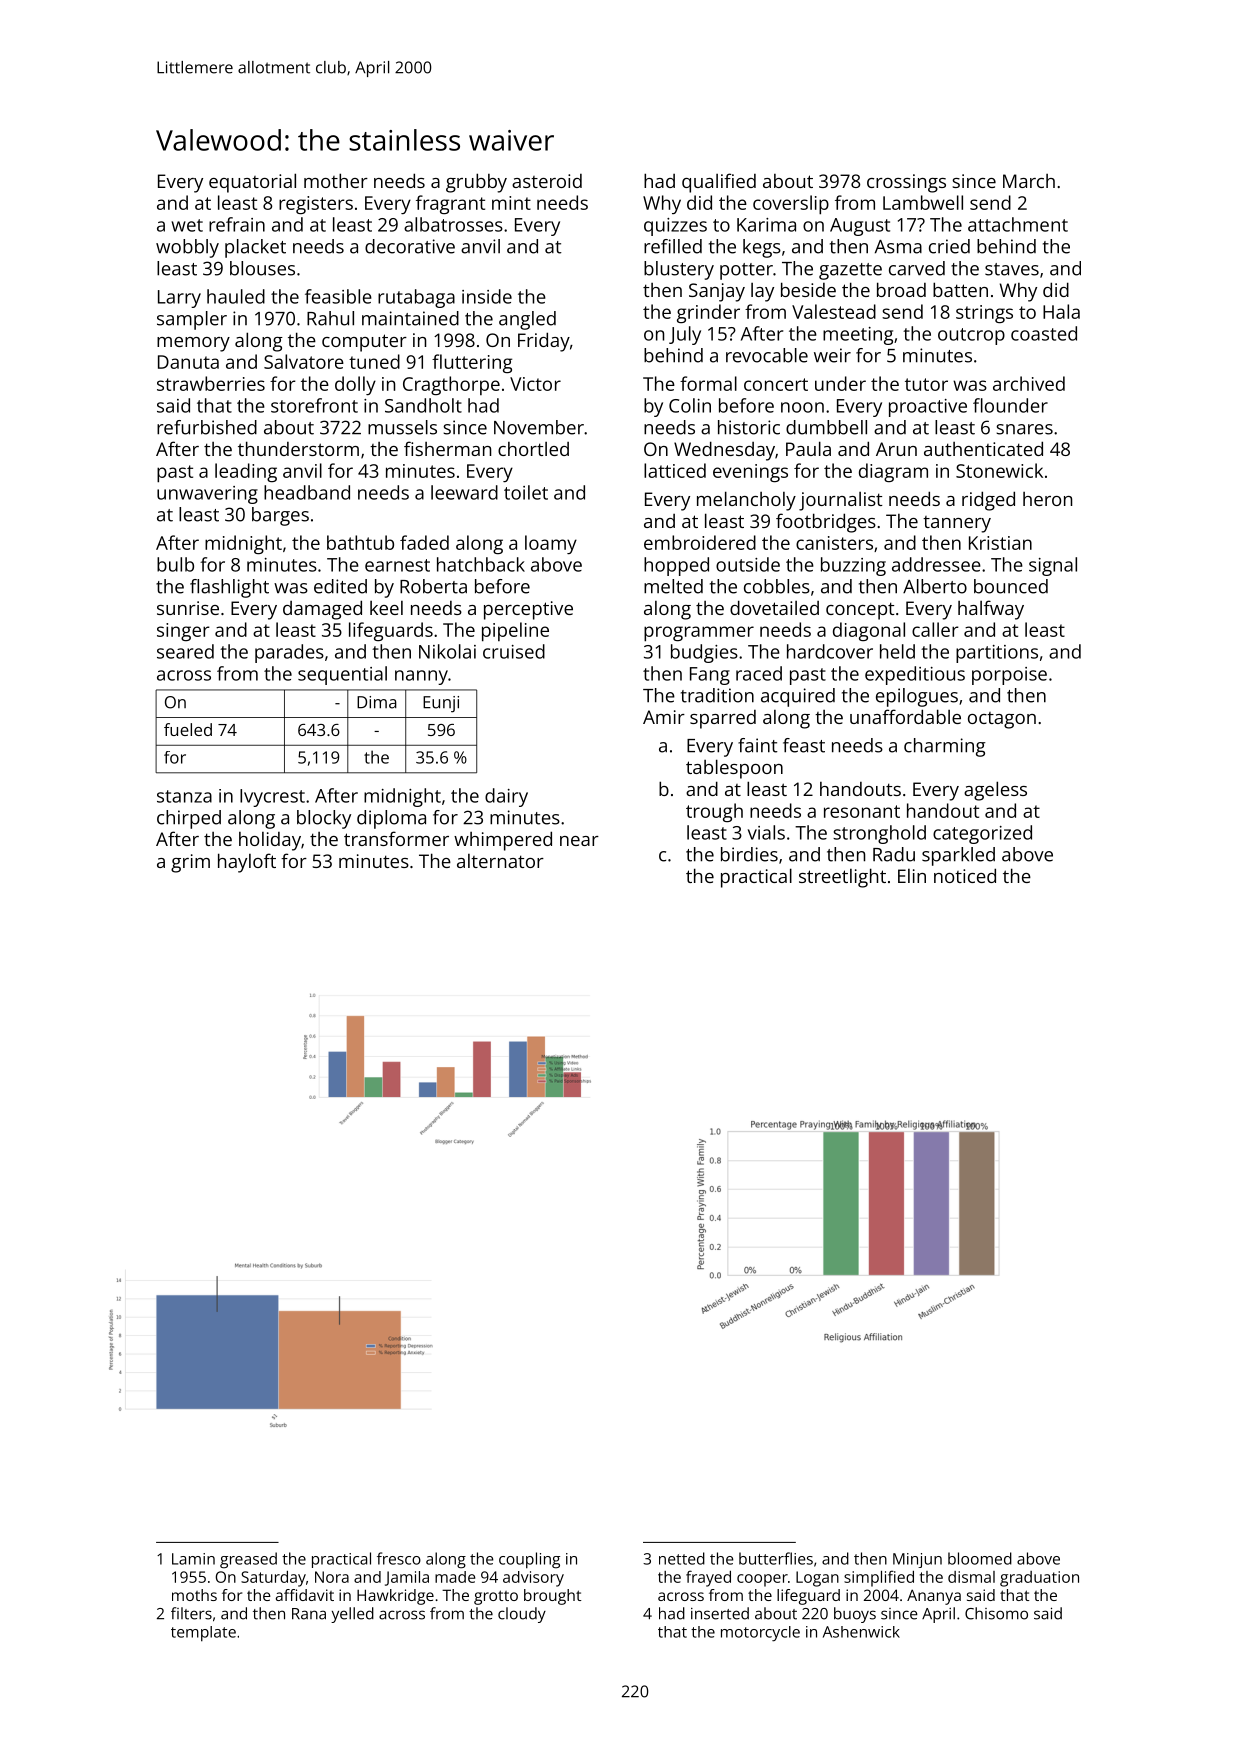  What do you see at coordinates (289, 653) in the page?
I see `parades` at bounding box center [289, 653].
